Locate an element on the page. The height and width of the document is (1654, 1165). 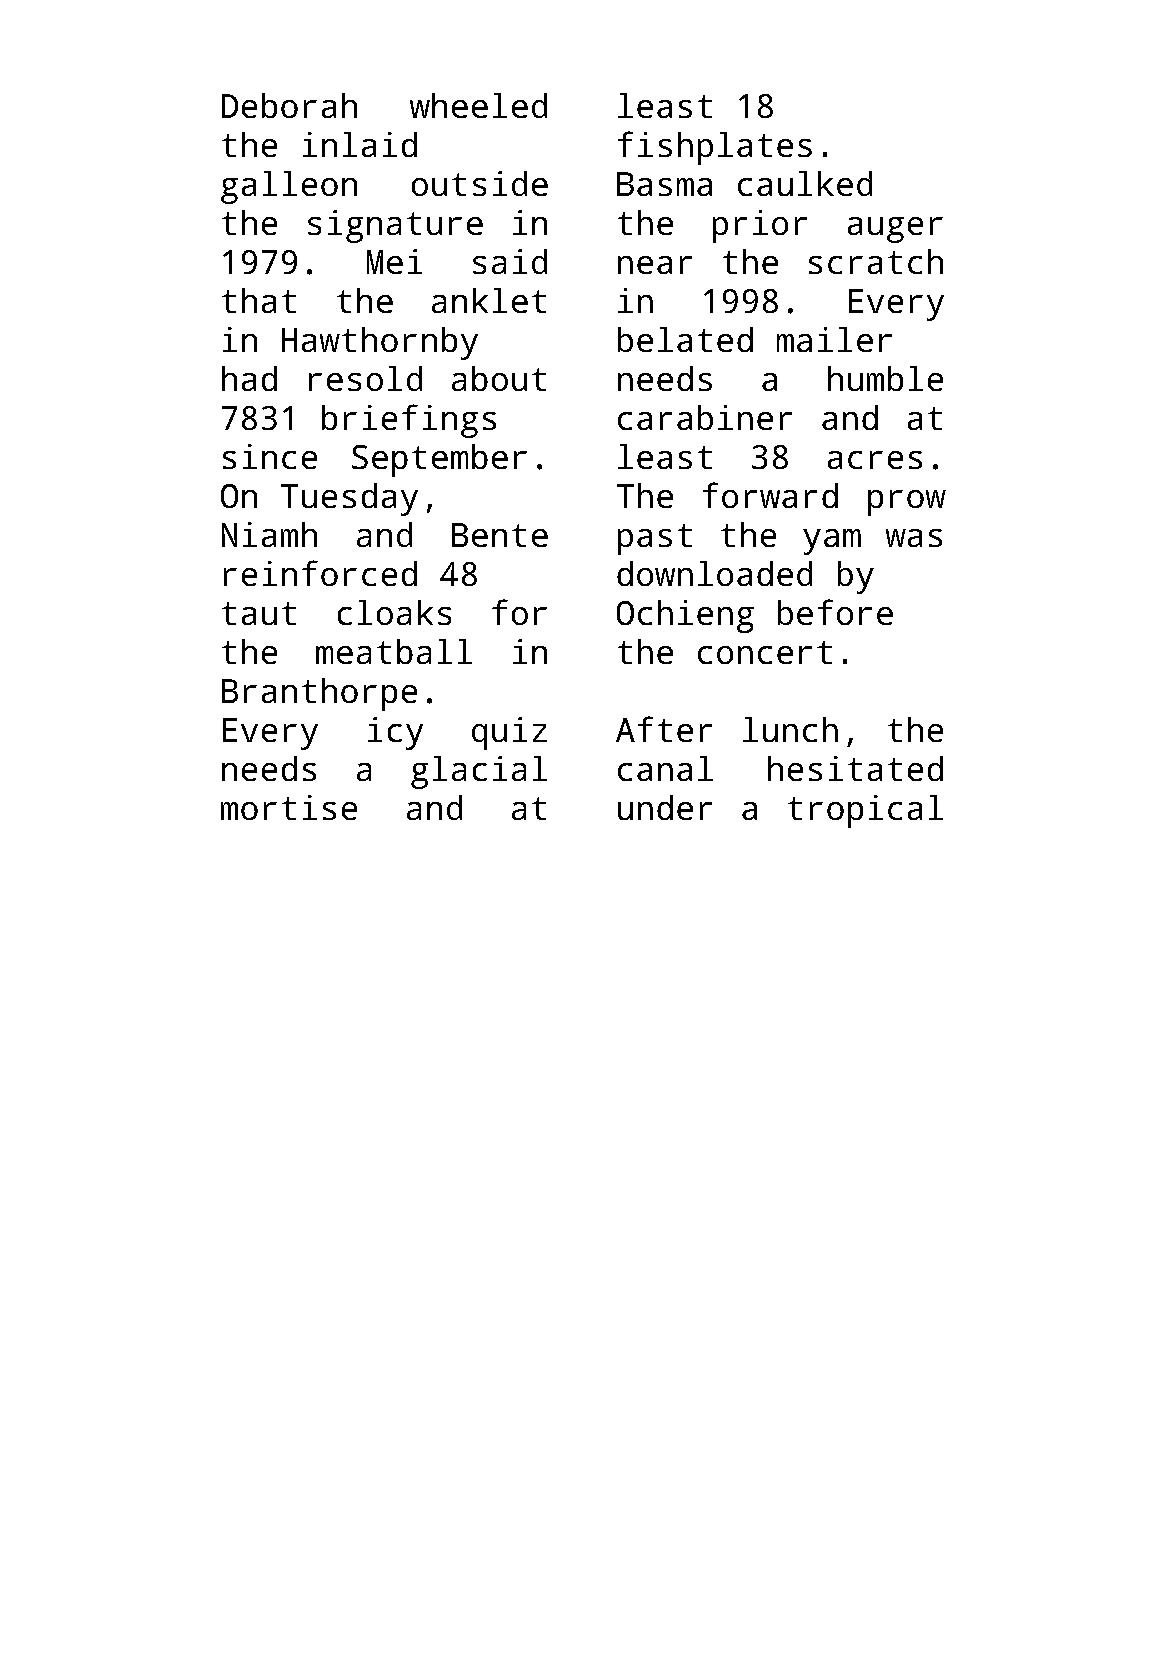
reinforced is located at coordinates (320, 573).
